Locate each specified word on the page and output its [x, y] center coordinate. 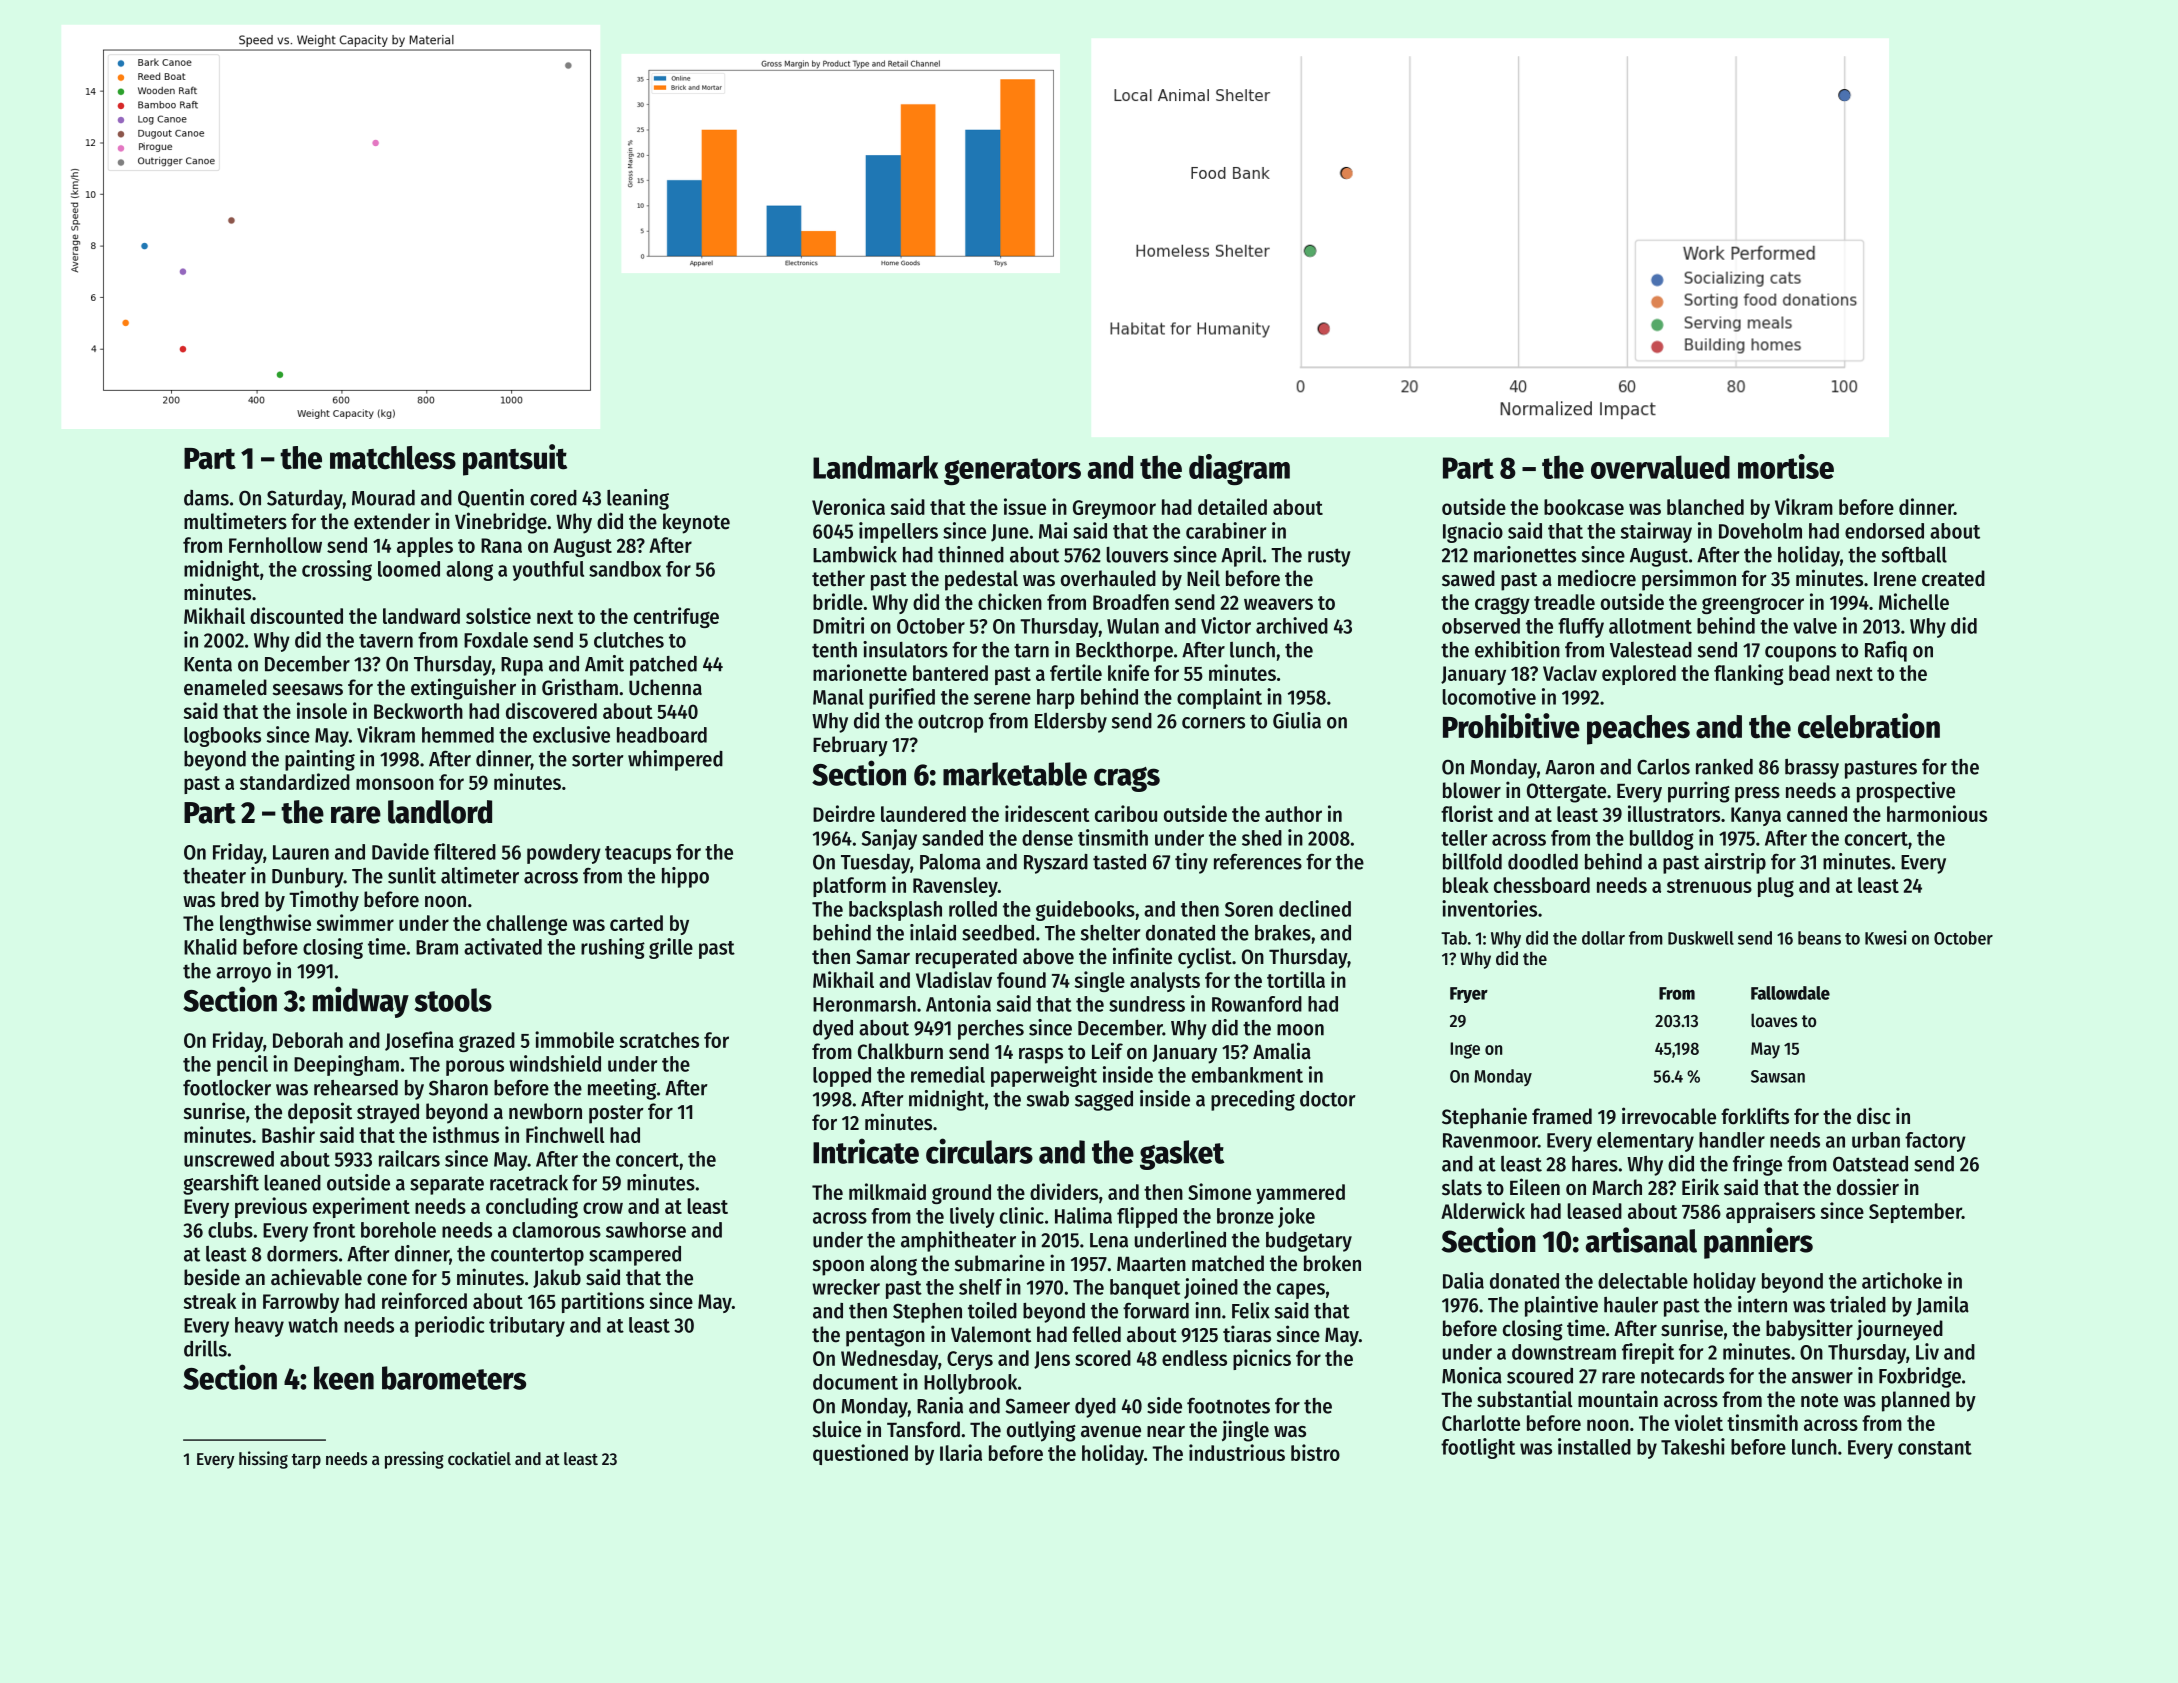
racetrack [529, 1183]
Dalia [1463, 1280]
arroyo [243, 975]
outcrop [951, 723]
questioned [860, 1454]
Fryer [1469, 995]
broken [1332, 1263]
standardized [295, 781]
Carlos [1663, 767]
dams [206, 498]
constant [1935, 1448]
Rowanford [1257, 1004]
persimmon [1689, 580]
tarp [306, 1461]
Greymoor [1114, 509]
